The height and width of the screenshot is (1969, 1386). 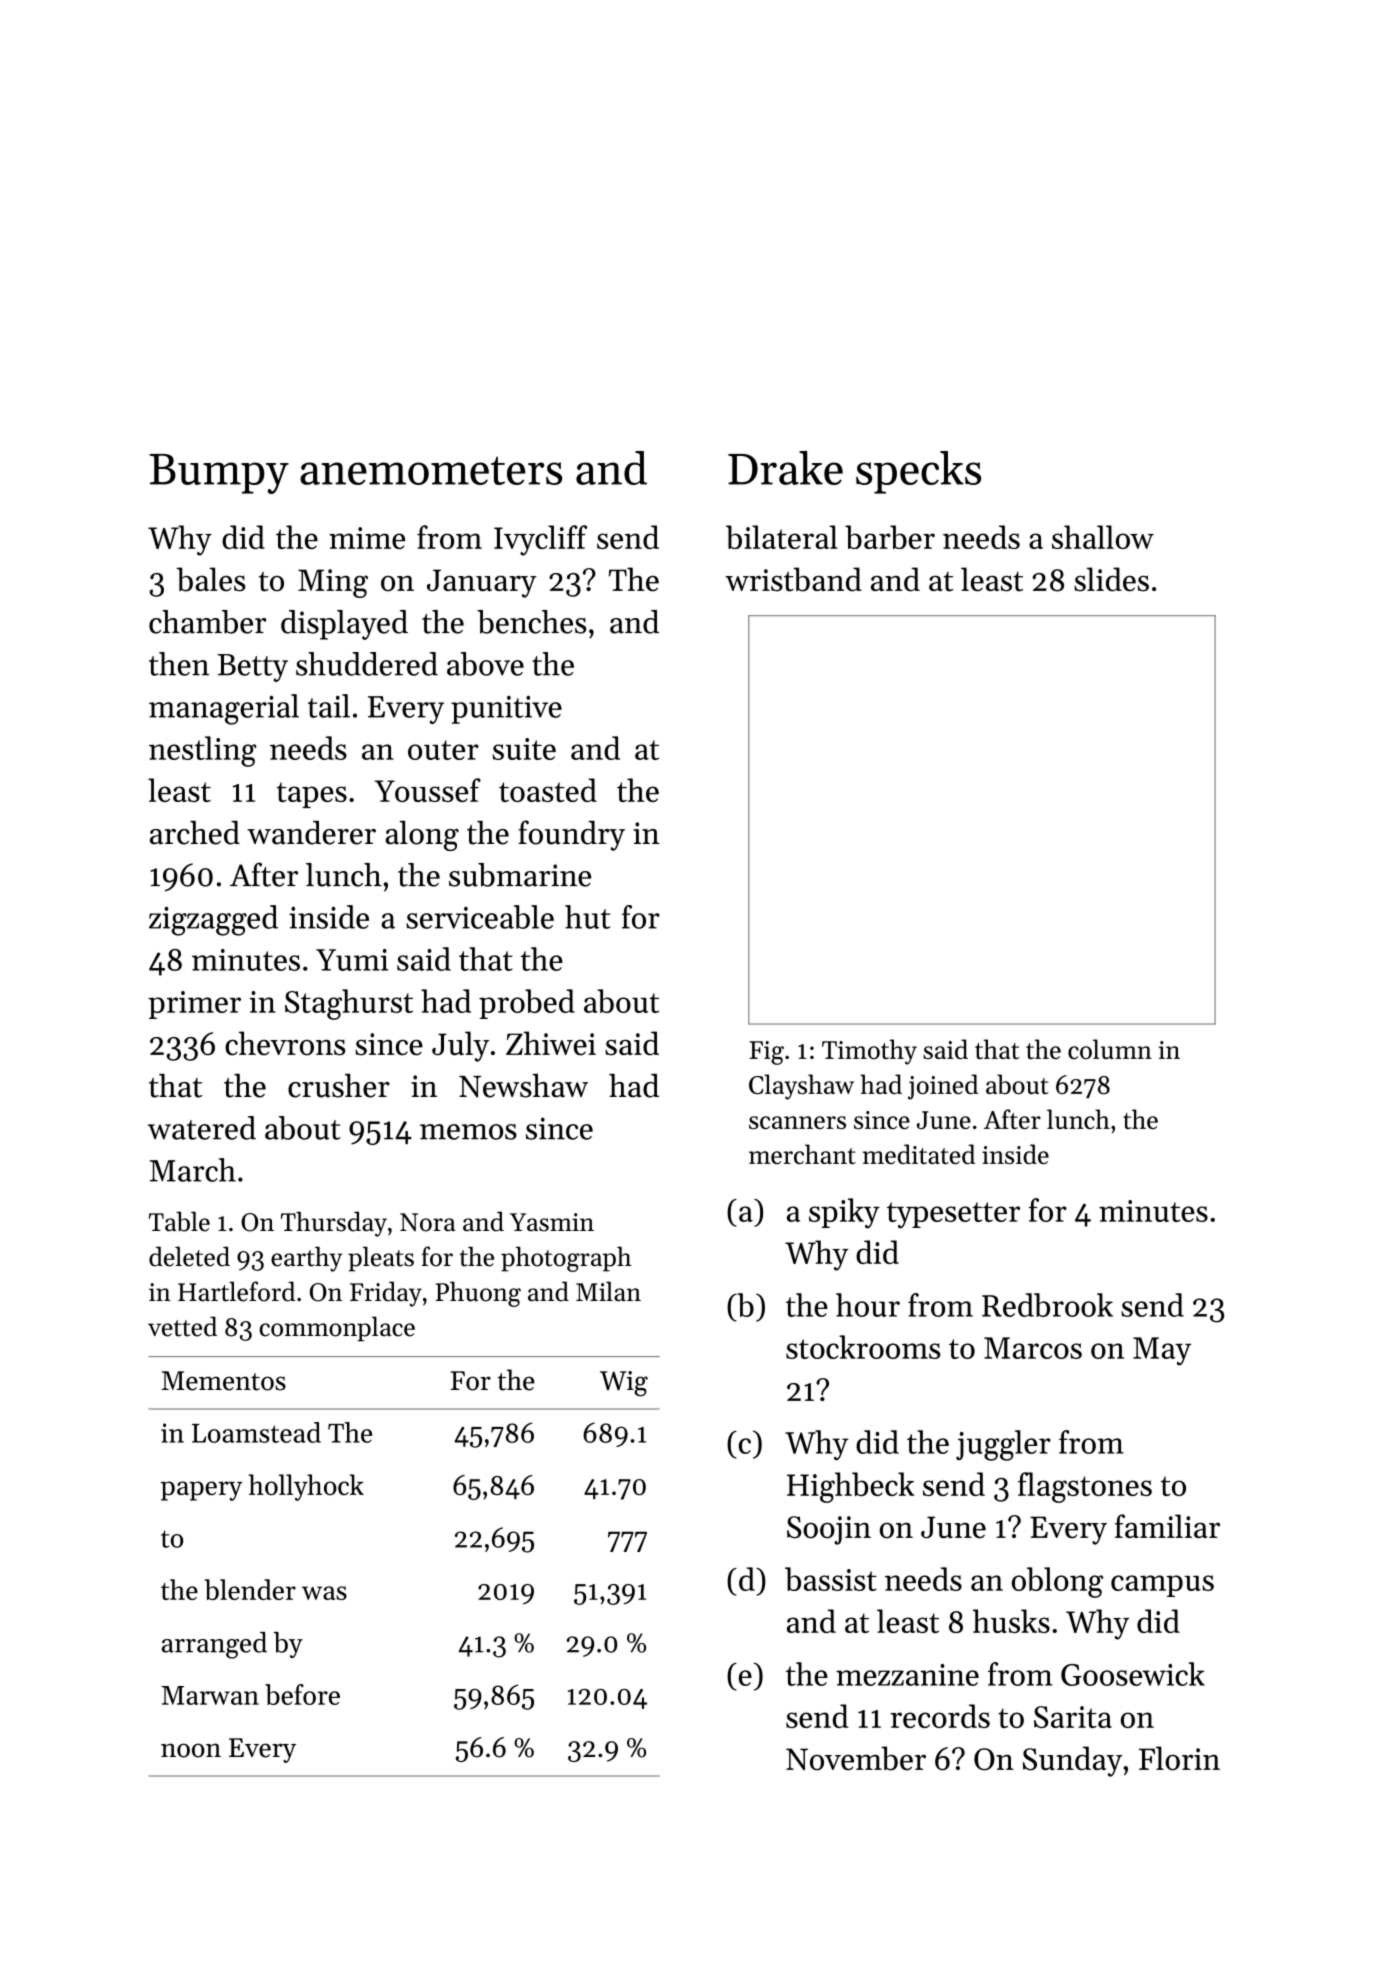 What do you see at coordinates (1111, 579) in the screenshot?
I see `slides` at bounding box center [1111, 579].
